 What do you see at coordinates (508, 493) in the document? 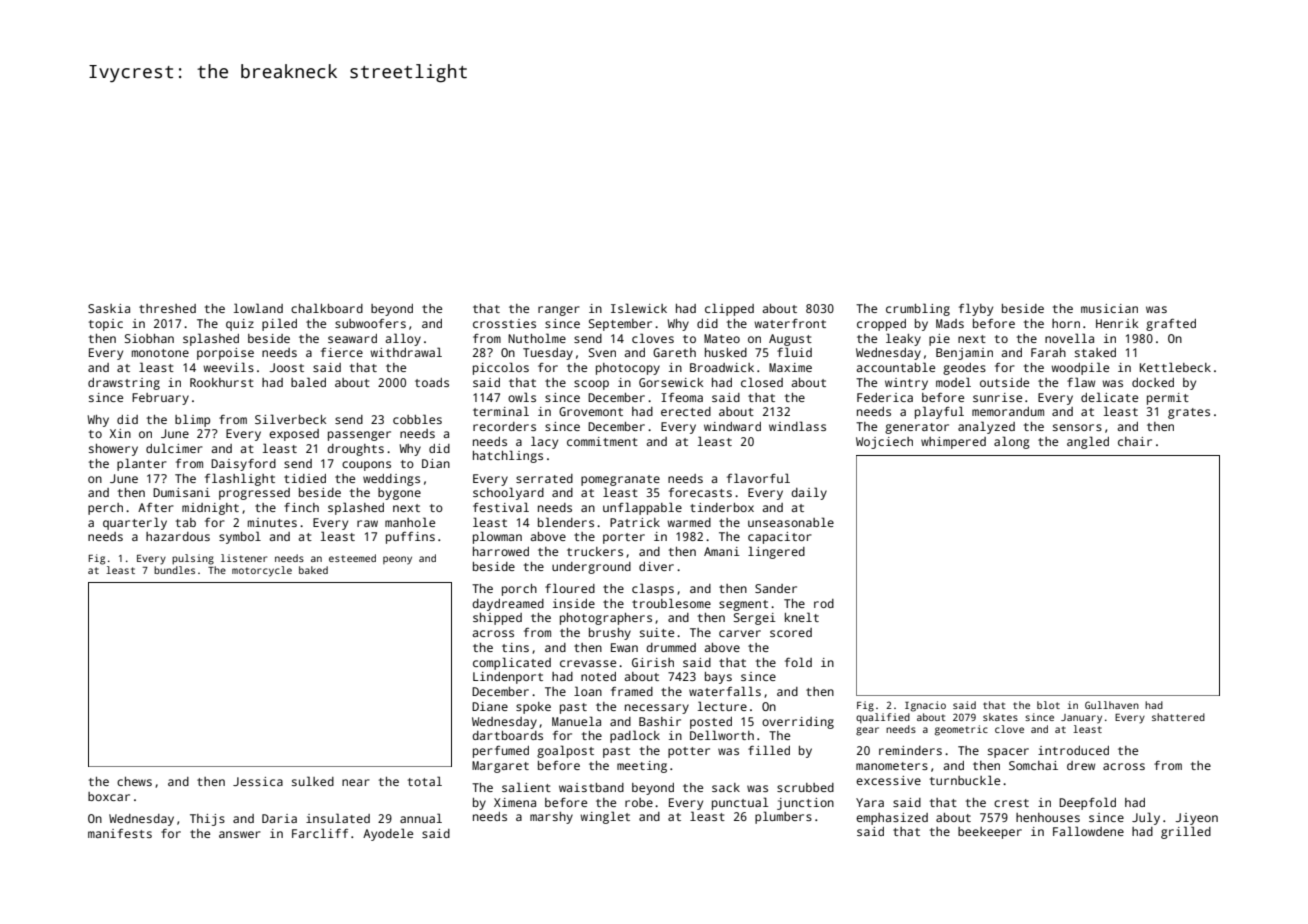
I see `schoolyard` at bounding box center [508, 493].
